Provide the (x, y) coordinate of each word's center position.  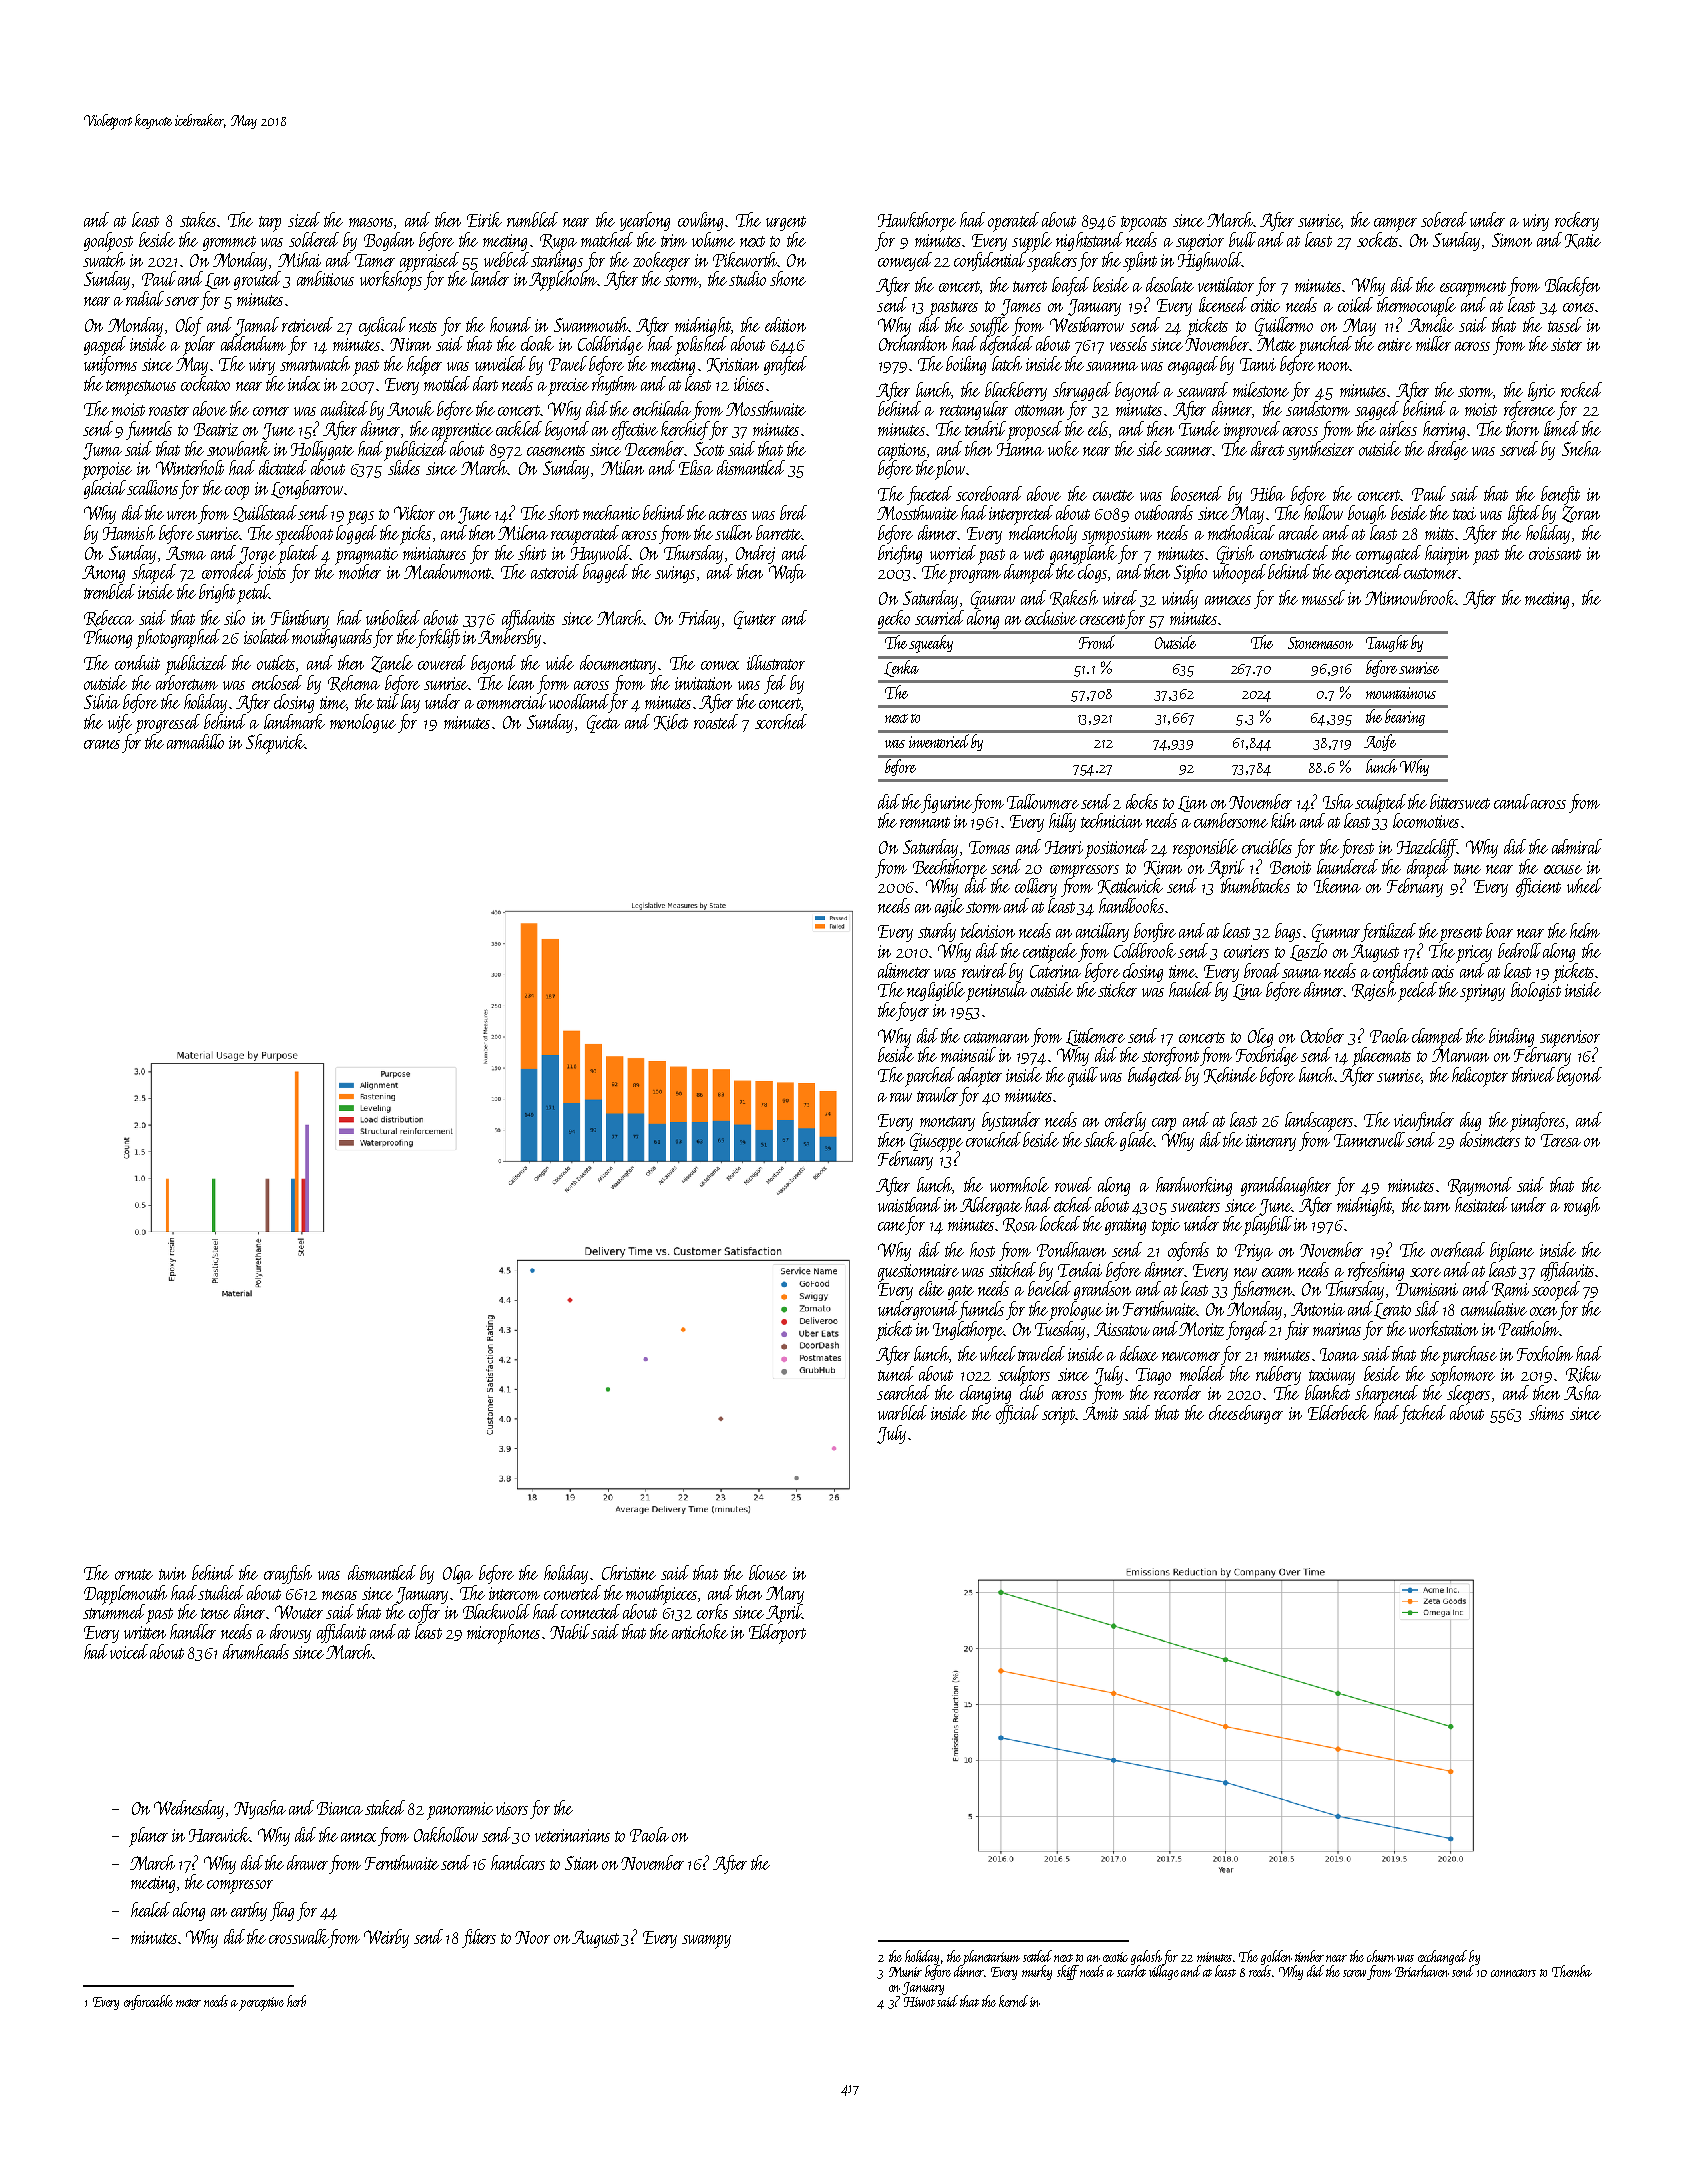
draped (1428, 868)
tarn (1437, 1206)
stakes (198, 219)
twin (172, 1573)
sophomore (1462, 1375)
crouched (993, 1139)
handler (193, 1631)
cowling (700, 221)
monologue (363, 723)
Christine (629, 1572)
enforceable (148, 2002)
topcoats (1144, 224)
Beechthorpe (950, 868)
